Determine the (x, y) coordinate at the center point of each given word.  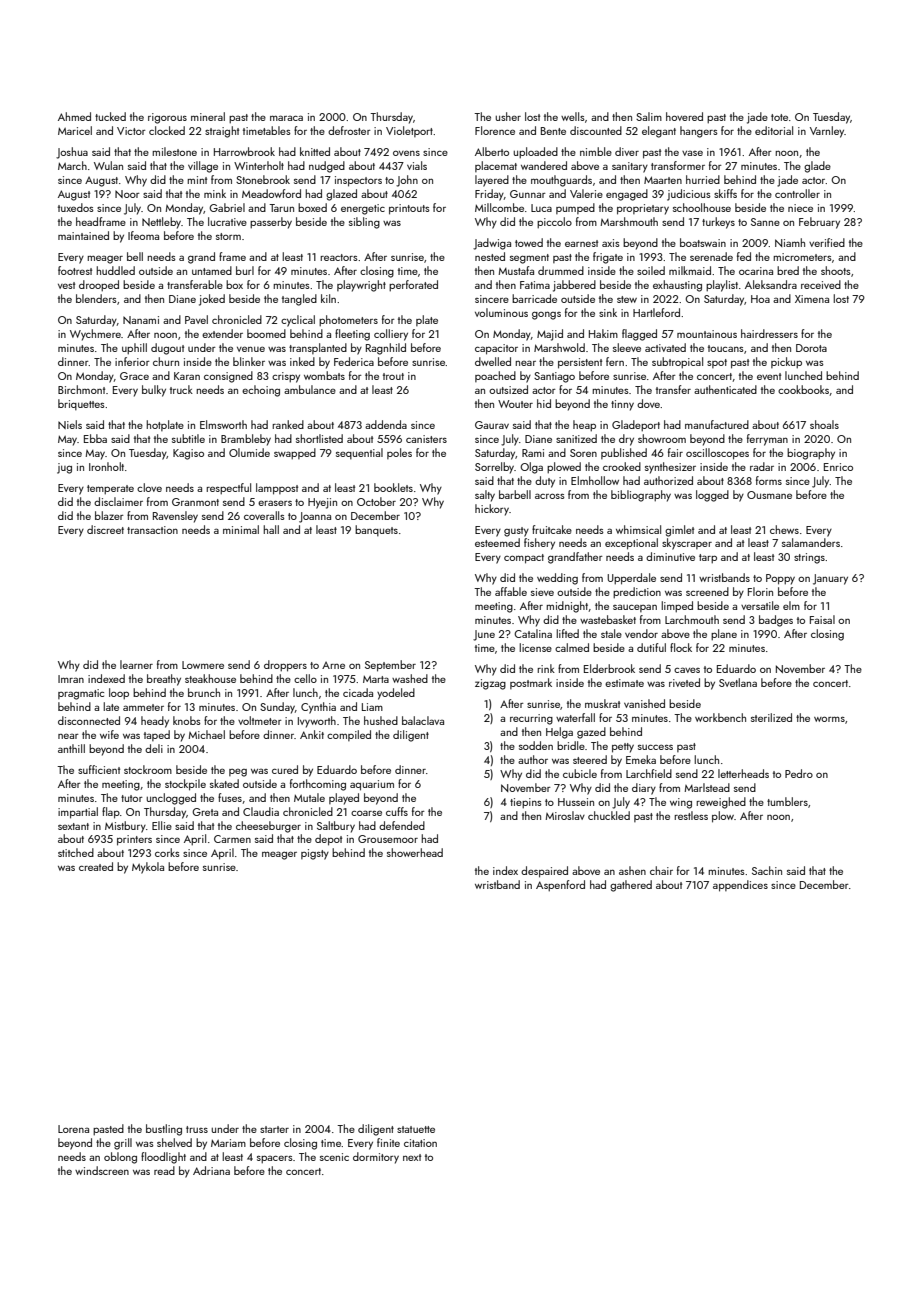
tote (779, 117)
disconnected (89, 720)
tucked (110, 116)
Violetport (409, 131)
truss (197, 1129)
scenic (334, 1157)
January (830, 579)
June (484, 635)
